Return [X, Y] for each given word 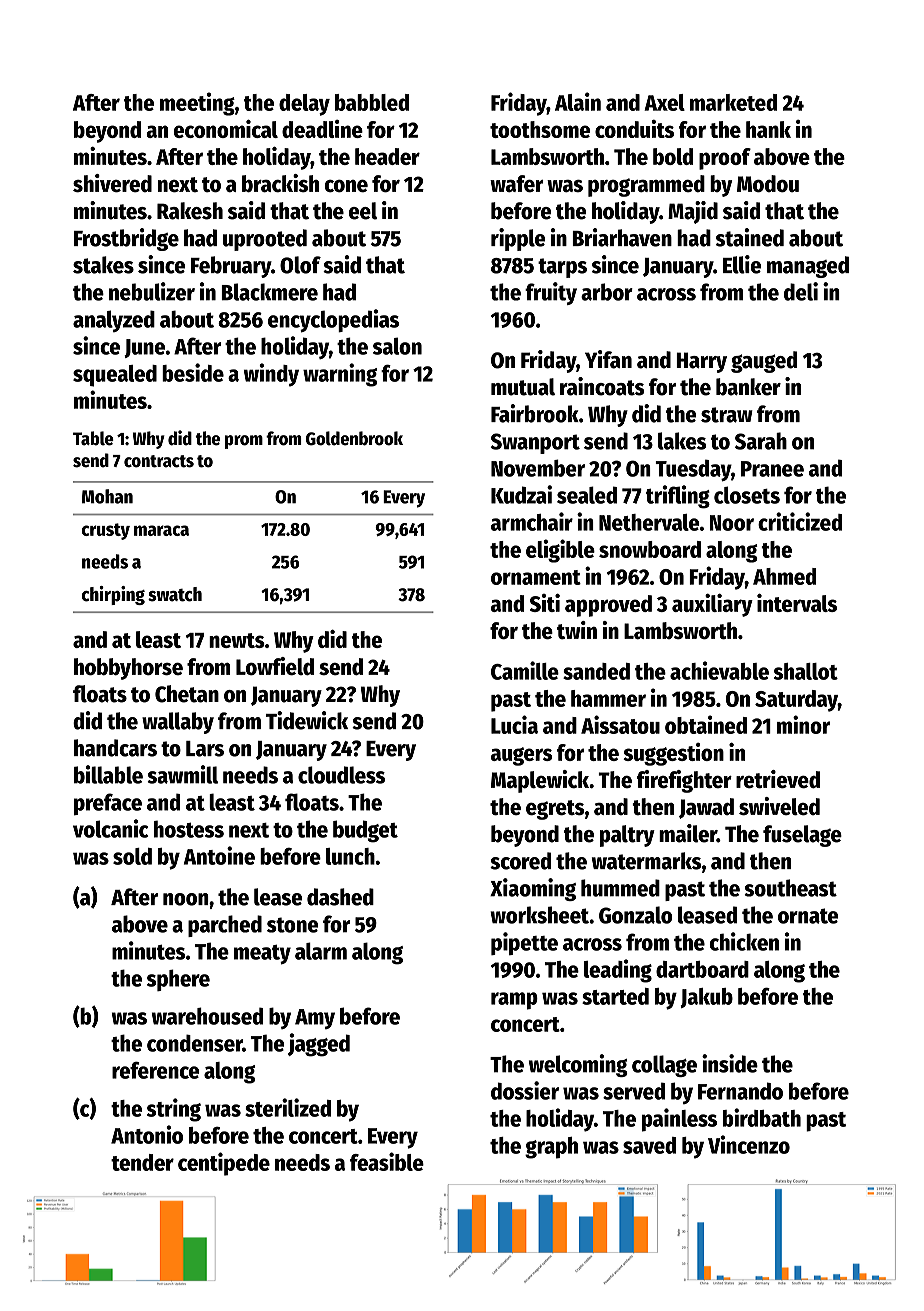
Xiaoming [533, 889]
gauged [764, 362]
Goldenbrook [354, 438]
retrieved [778, 779]
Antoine [219, 855]
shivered [112, 183]
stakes [103, 265]
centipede [224, 1164]
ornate [808, 916]
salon [397, 346]
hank [768, 129]
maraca [161, 530]
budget [365, 831]
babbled [372, 102]
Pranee [772, 469]
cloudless [341, 775]
